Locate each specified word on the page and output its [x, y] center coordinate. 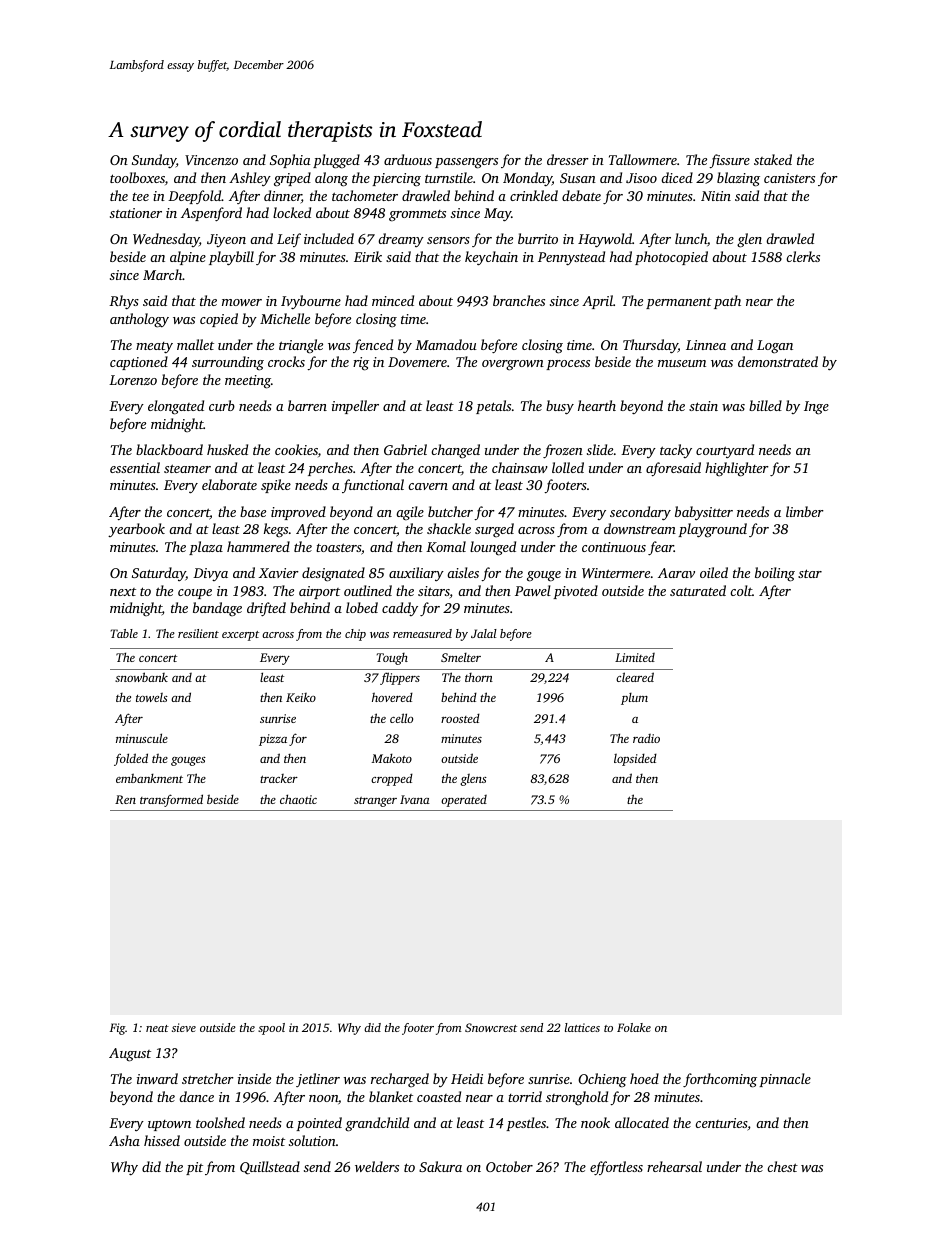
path [727, 302]
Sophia [290, 161]
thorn [479, 677]
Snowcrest [491, 1027]
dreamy [401, 240]
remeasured [422, 633]
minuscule [142, 738]
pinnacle [785, 1080]
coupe [195, 594]
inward [157, 1078]
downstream [640, 528]
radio [646, 738]
